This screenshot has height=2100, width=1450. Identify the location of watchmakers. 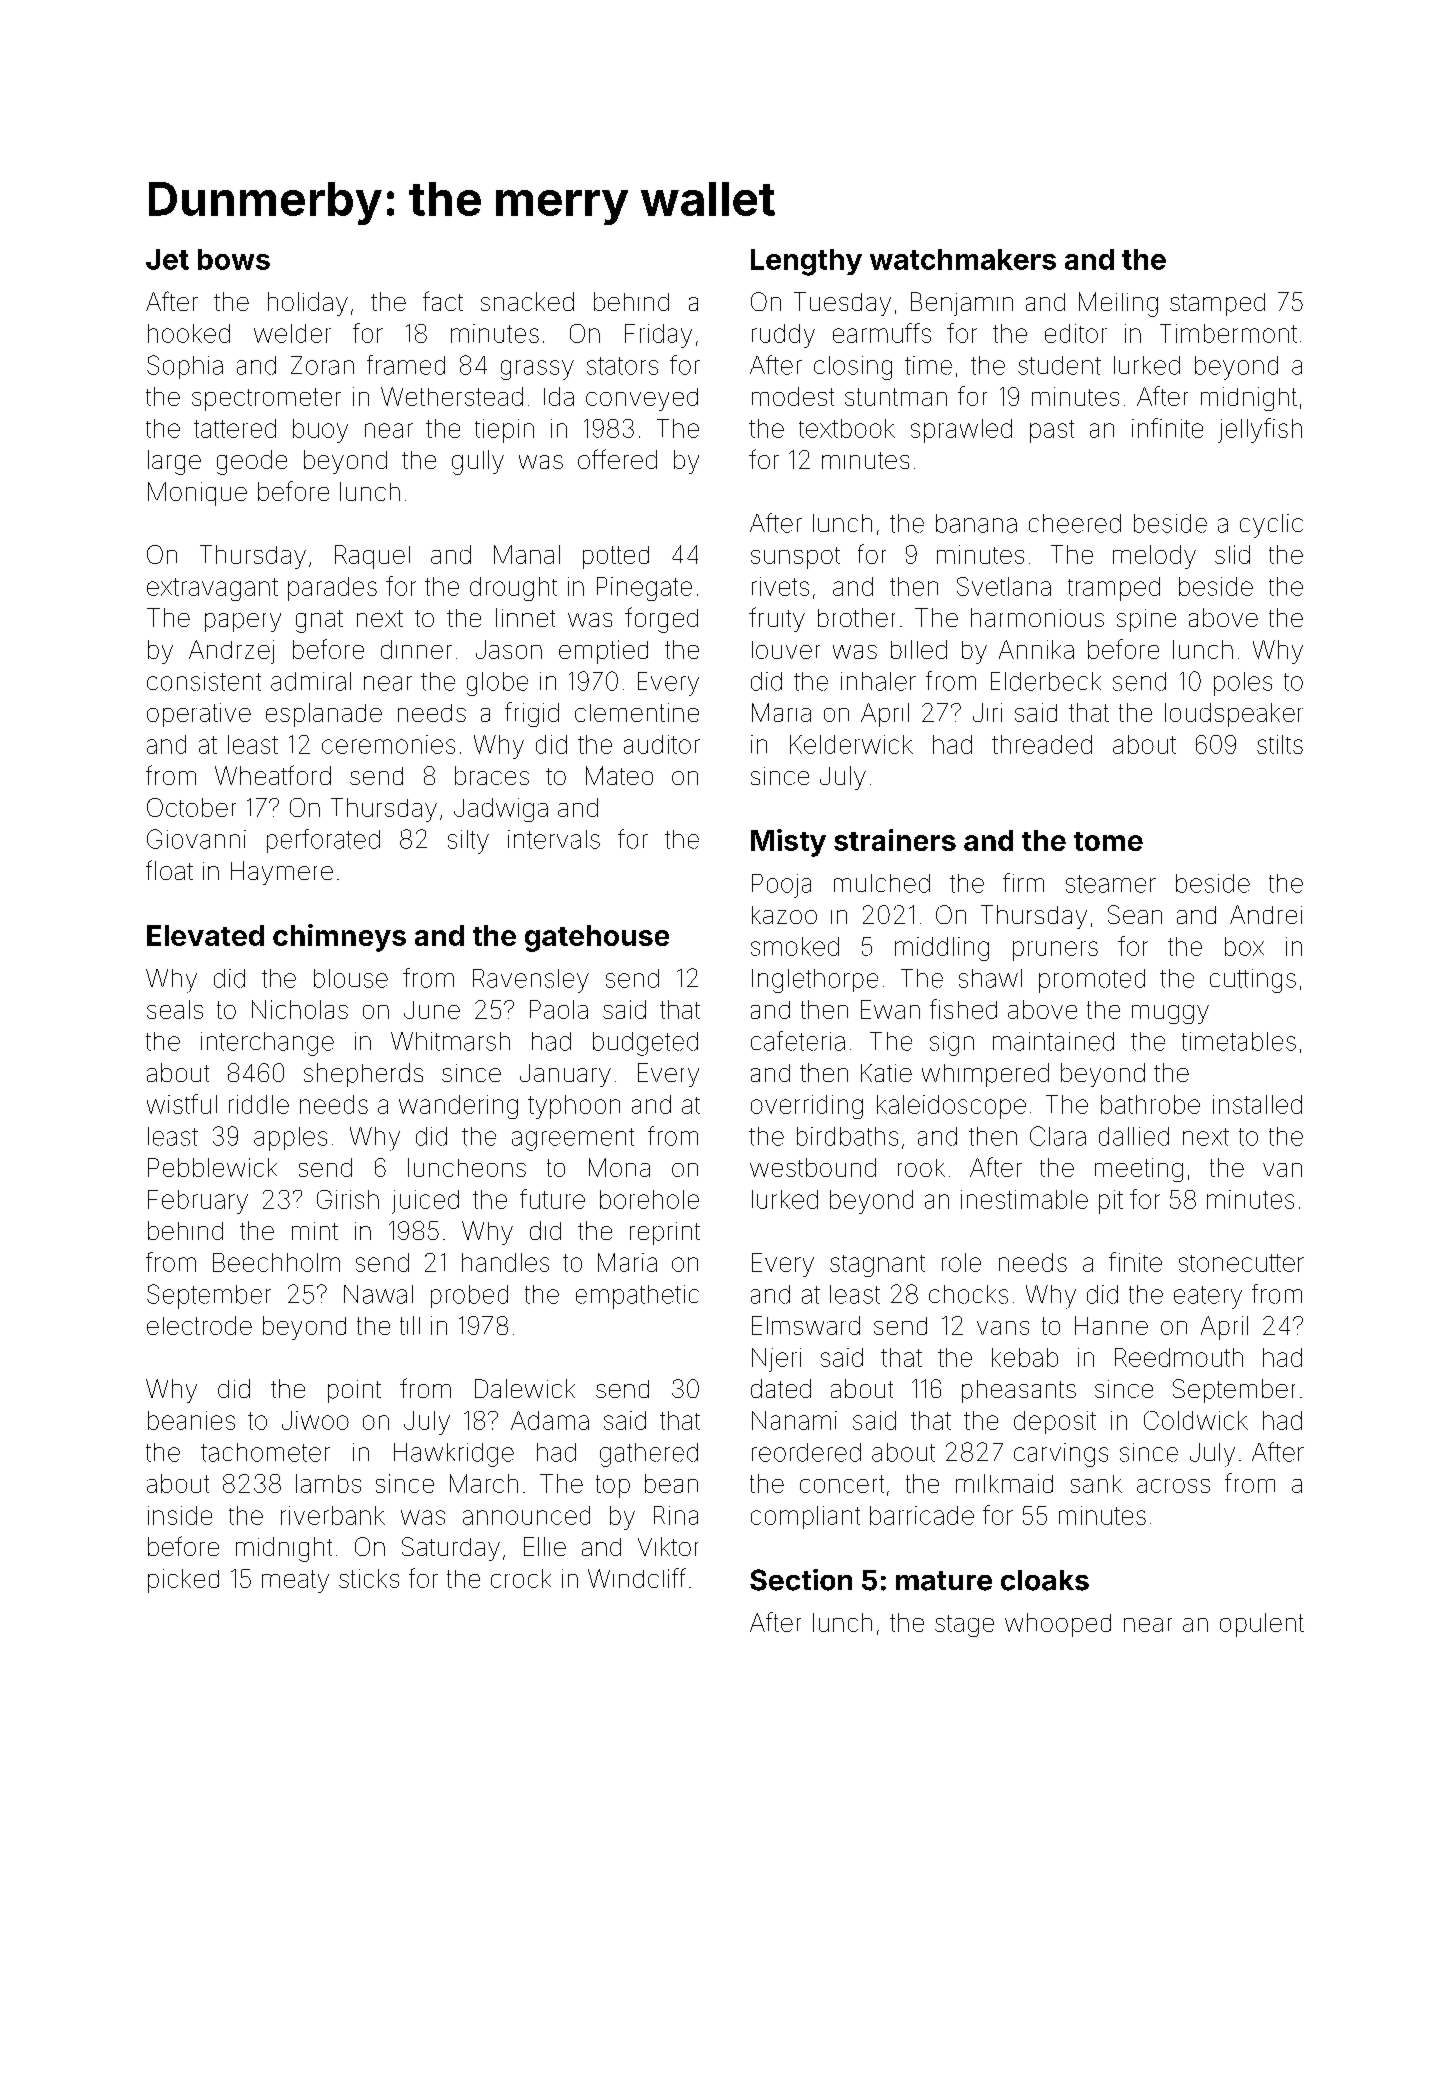
(963, 259).
